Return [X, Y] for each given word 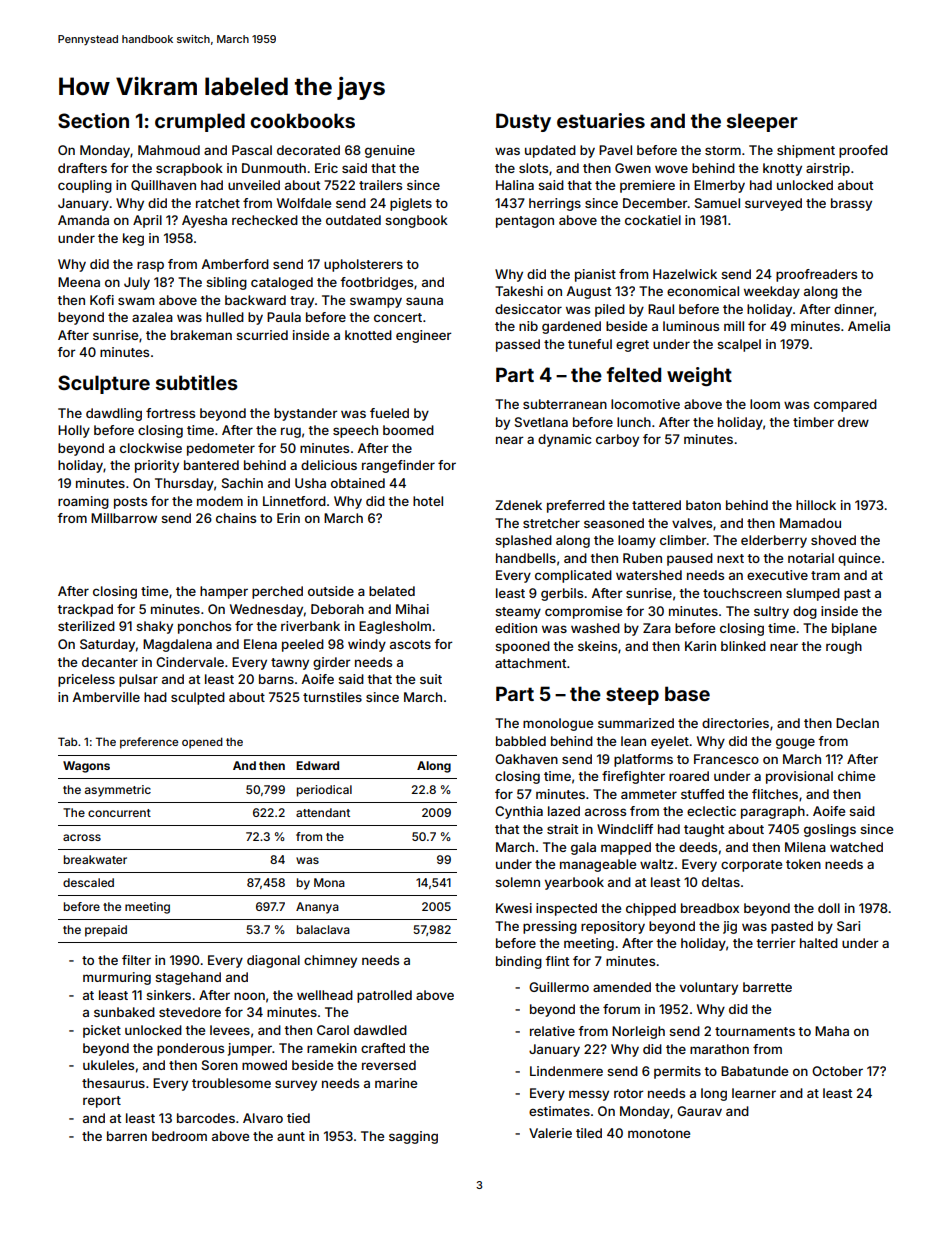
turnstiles [332, 697]
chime [856, 776]
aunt [291, 1136]
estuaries [601, 120]
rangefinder [398, 466]
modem [220, 501]
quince [859, 559]
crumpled [200, 122]
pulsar [138, 680]
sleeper [762, 122]
